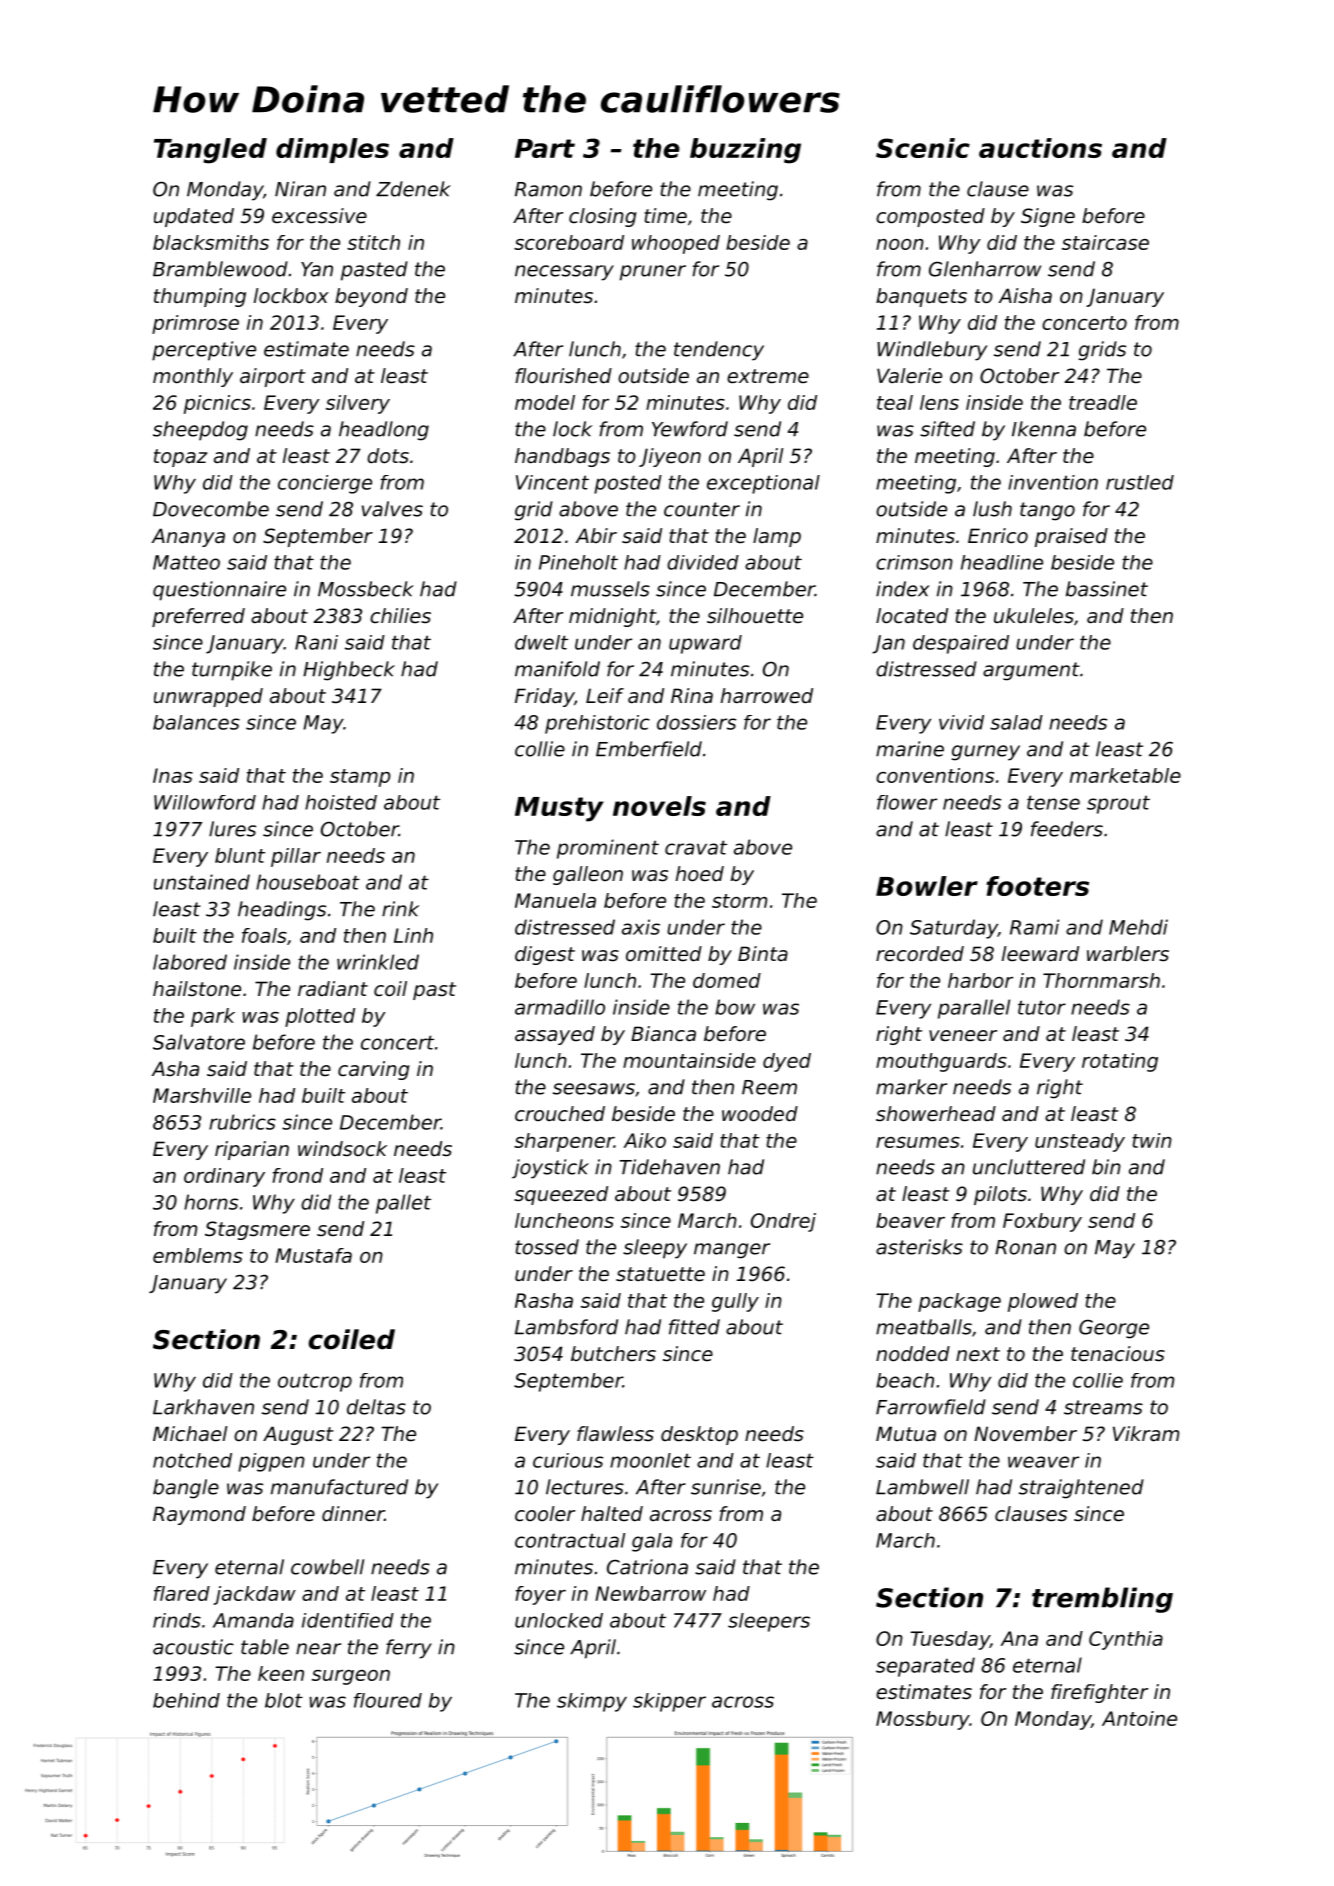  I want to click on floured, so click(388, 1700).
